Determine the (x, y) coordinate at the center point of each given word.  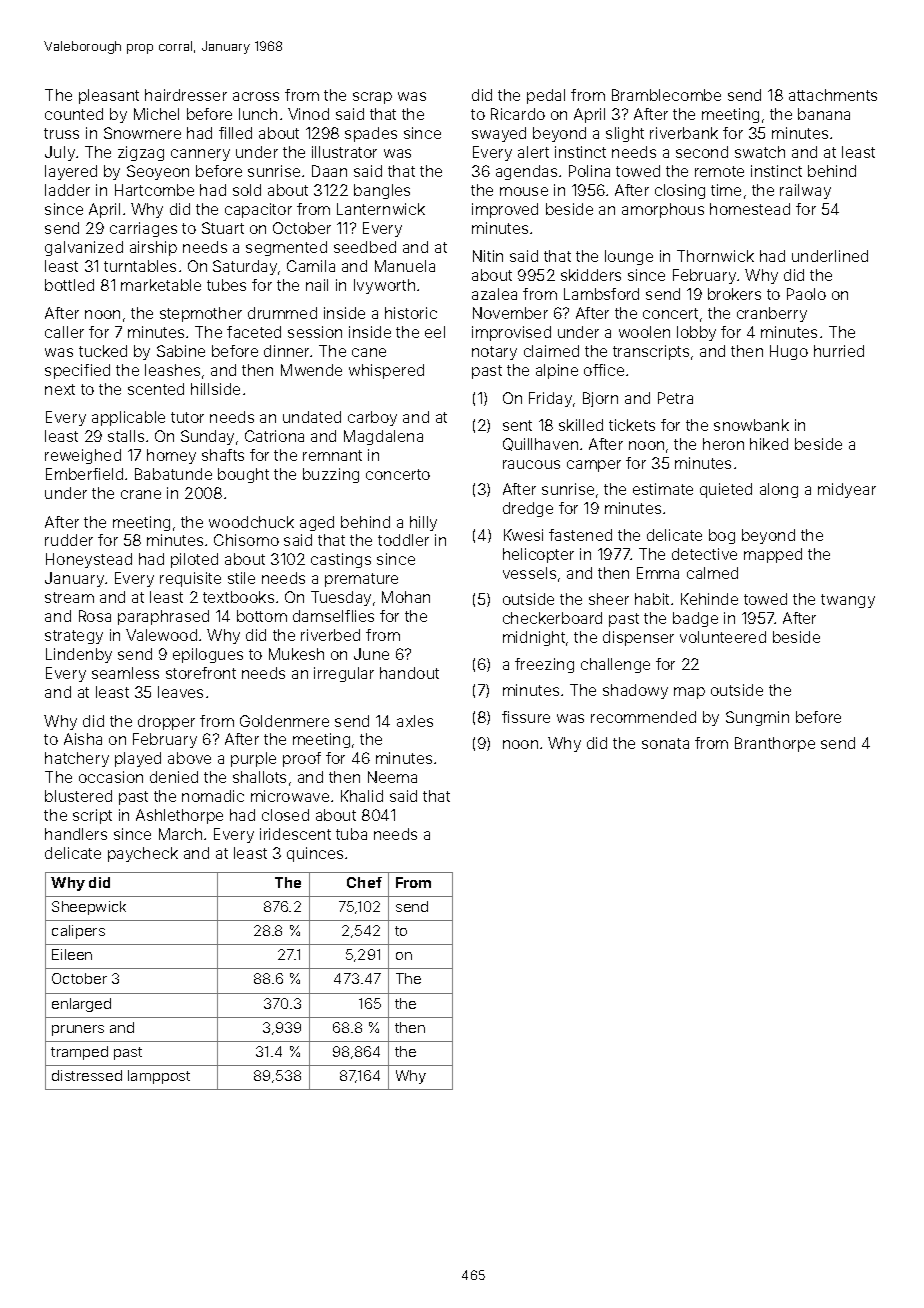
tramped (79, 1053)
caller (64, 332)
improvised (511, 333)
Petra (675, 398)
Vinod (308, 114)
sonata (665, 743)
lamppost (159, 1077)
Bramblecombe (666, 95)
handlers (76, 834)
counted (74, 114)
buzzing (331, 475)
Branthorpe (775, 744)
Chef (364, 882)
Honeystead (89, 560)
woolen (644, 332)
